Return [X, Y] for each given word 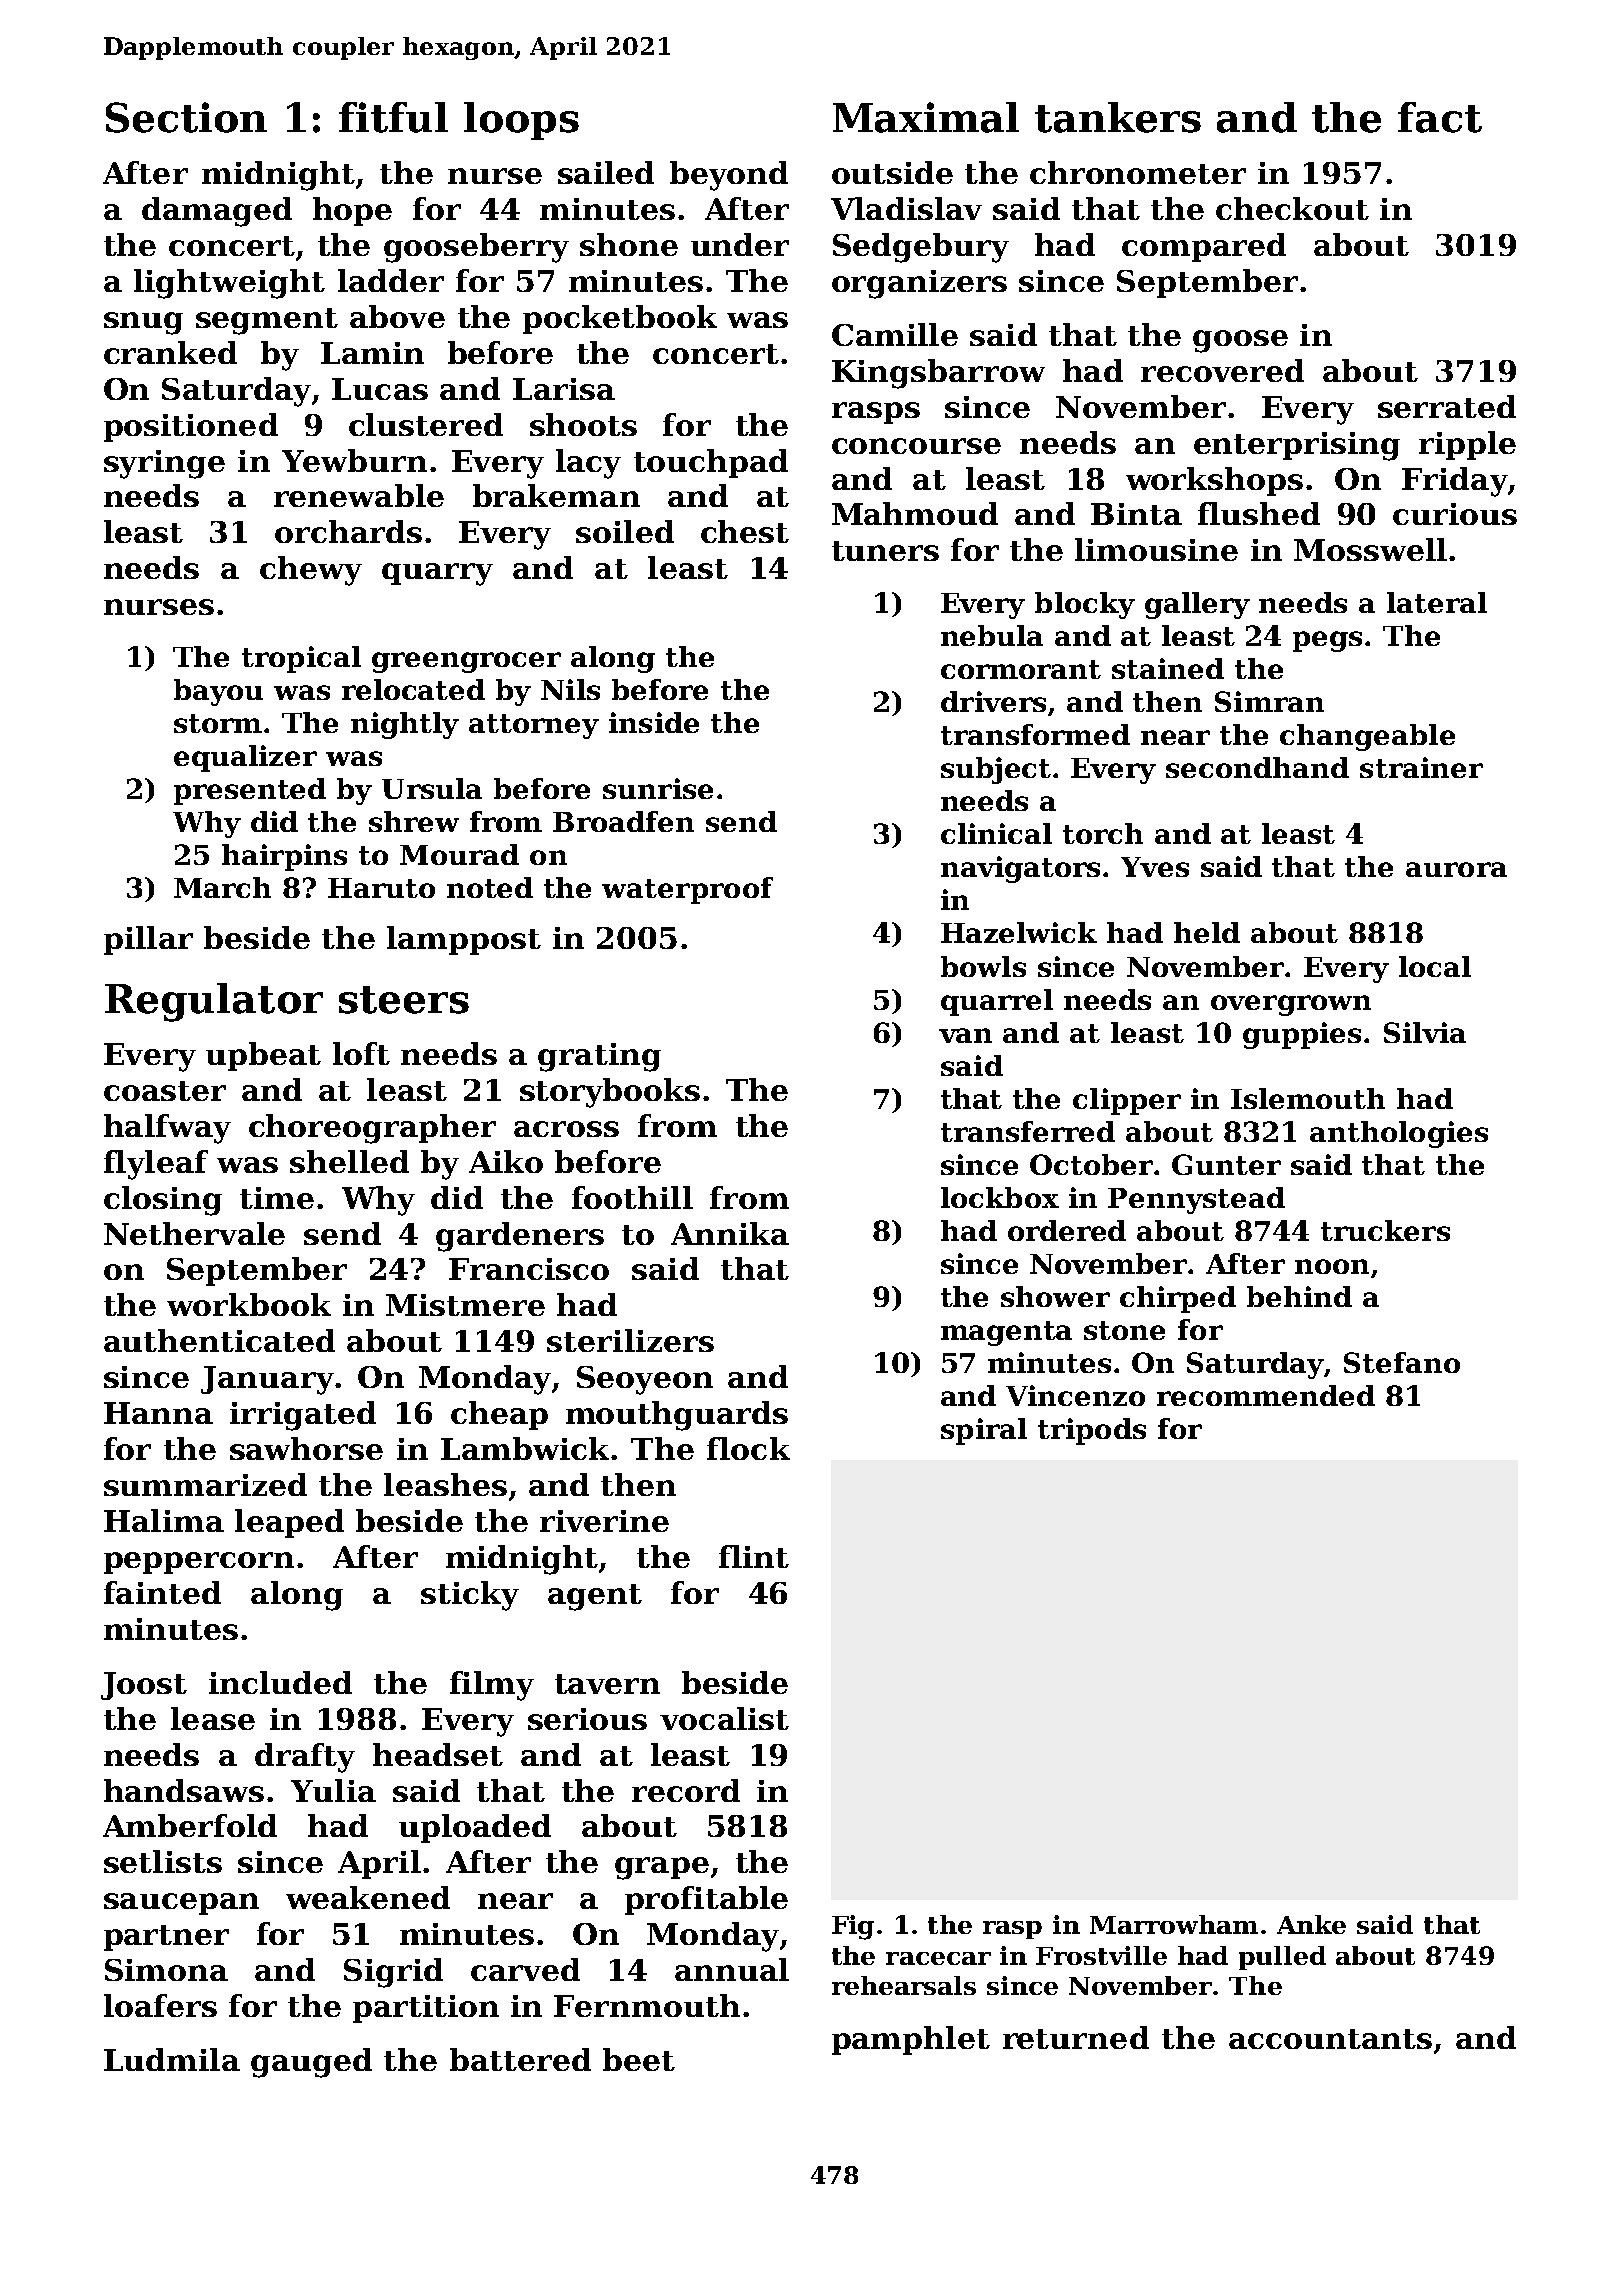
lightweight [229, 284]
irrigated [303, 1416]
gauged [311, 2063]
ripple [1467, 445]
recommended [1266, 1395]
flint [754, 1556]
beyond [729, 176]
